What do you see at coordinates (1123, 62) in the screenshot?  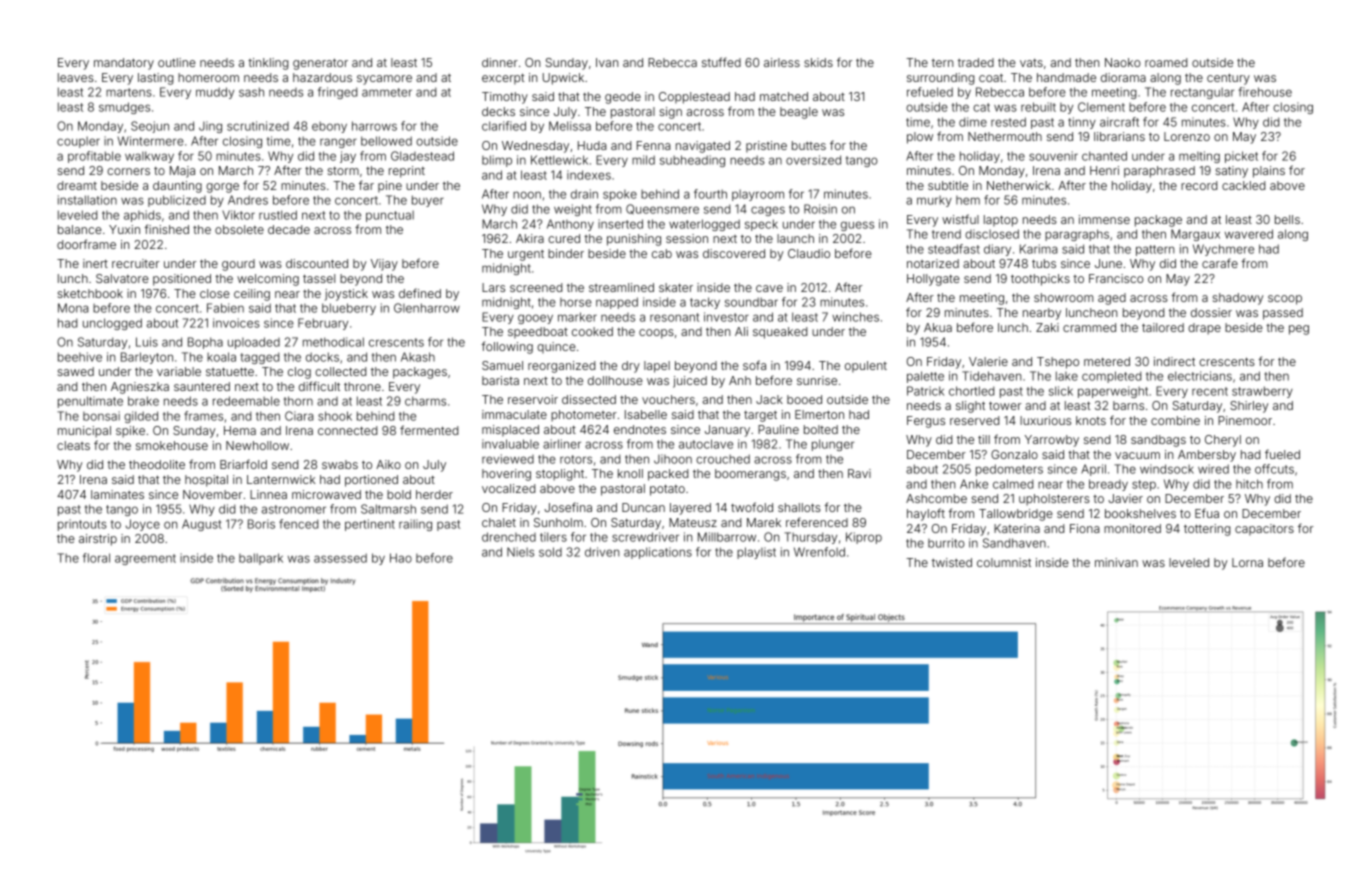 I see `Naoko` at bounding box center [1123, 62].
